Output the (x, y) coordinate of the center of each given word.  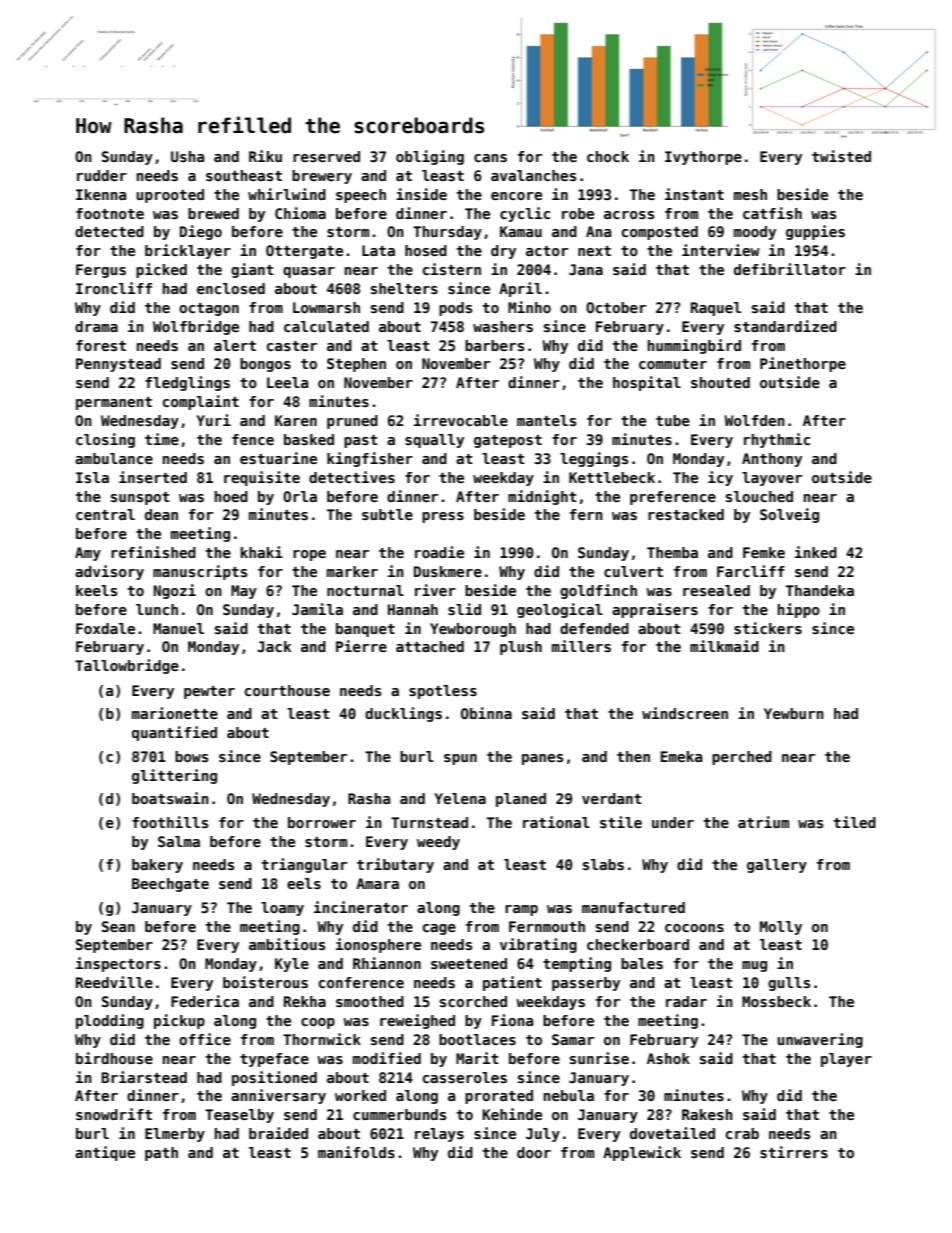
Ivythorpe (703, 158)
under (673, 822)
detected (109, 231)
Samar (573, 1039)
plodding (110, 1021)
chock (608, 156)
